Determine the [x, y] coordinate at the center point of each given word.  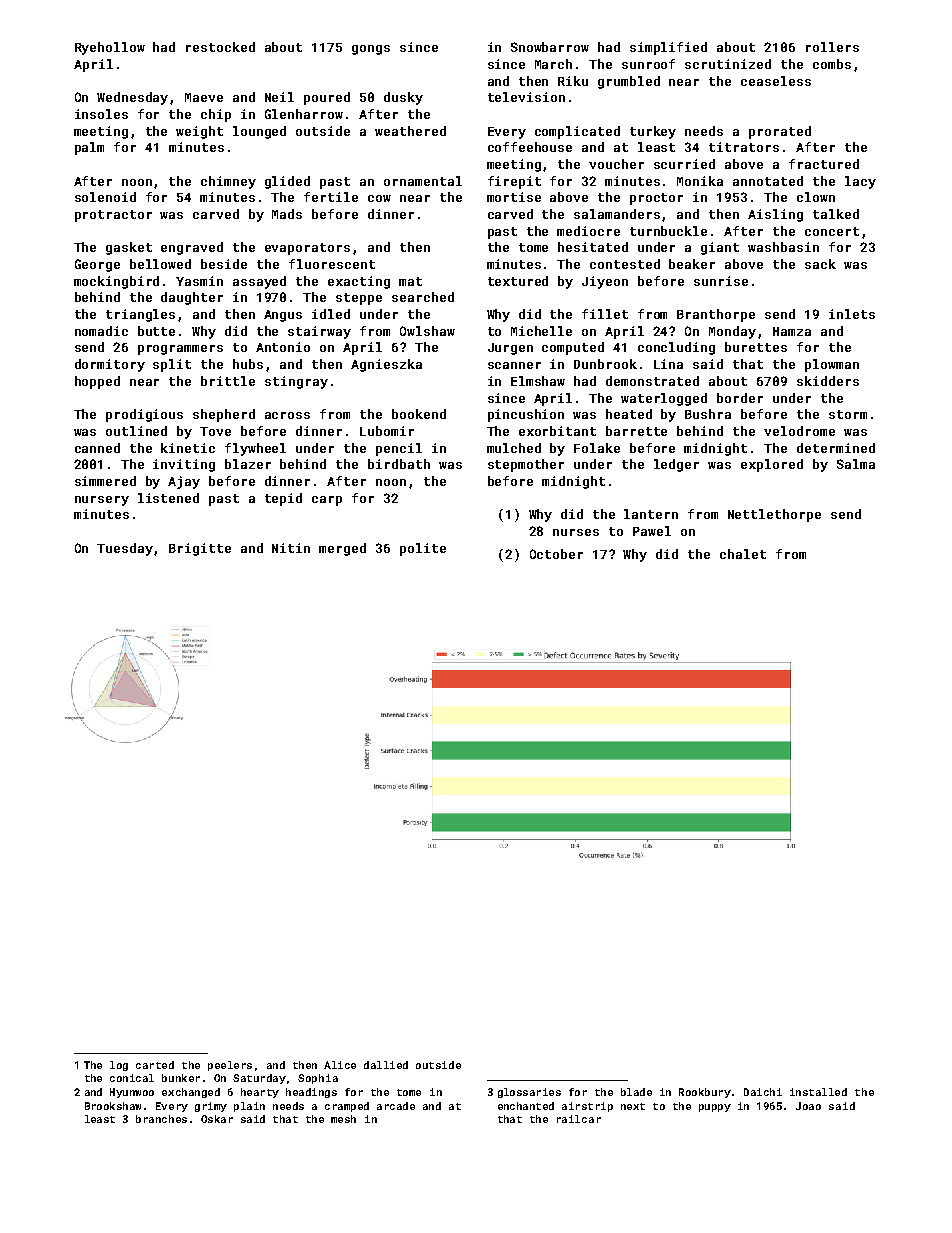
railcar [579, 1119]
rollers [832, 47]
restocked [220, 47]
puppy [715, 1108]
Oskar [217, 1119]
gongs [371, 50]
